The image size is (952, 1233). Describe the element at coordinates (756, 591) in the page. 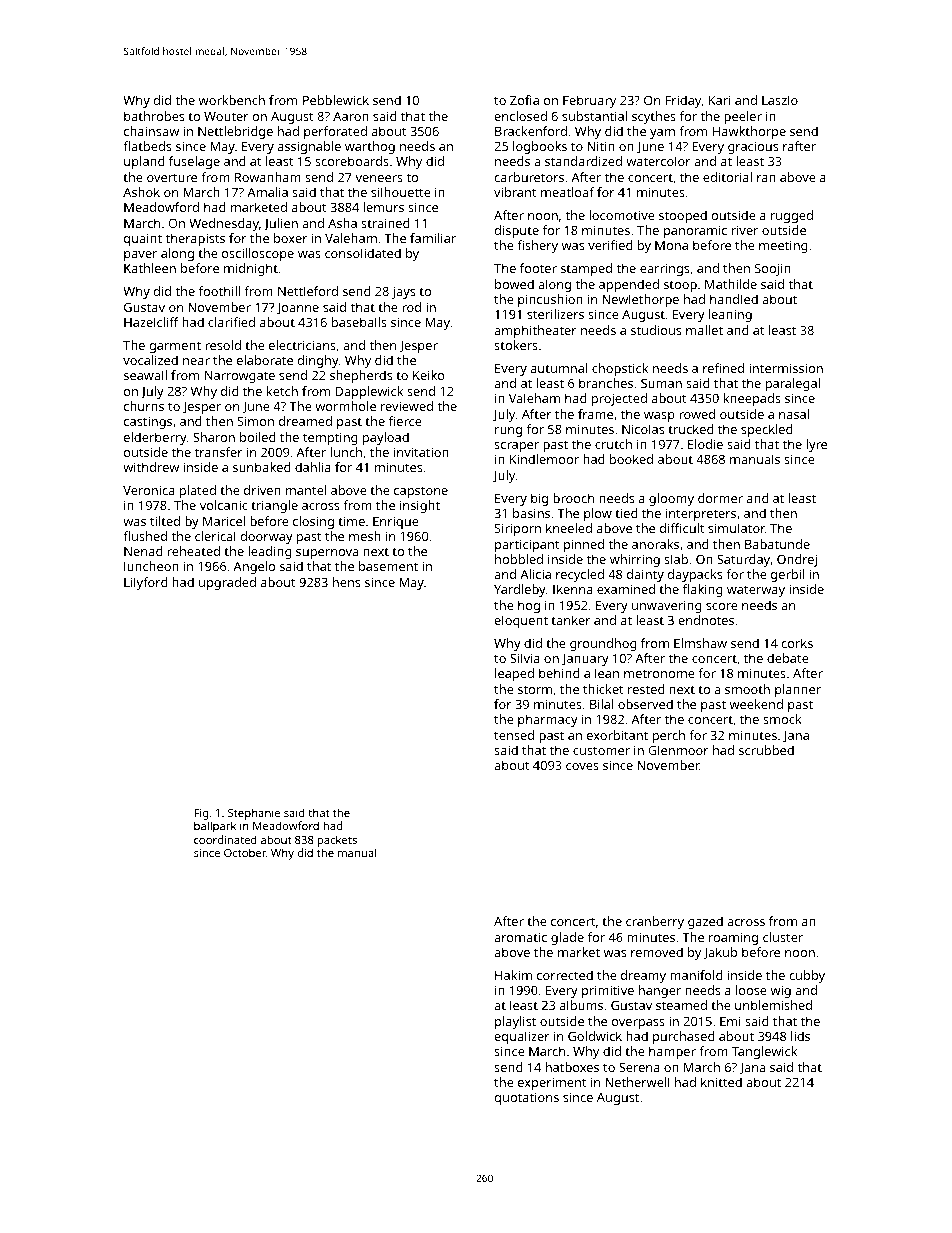

I see `waterway` at that location.
